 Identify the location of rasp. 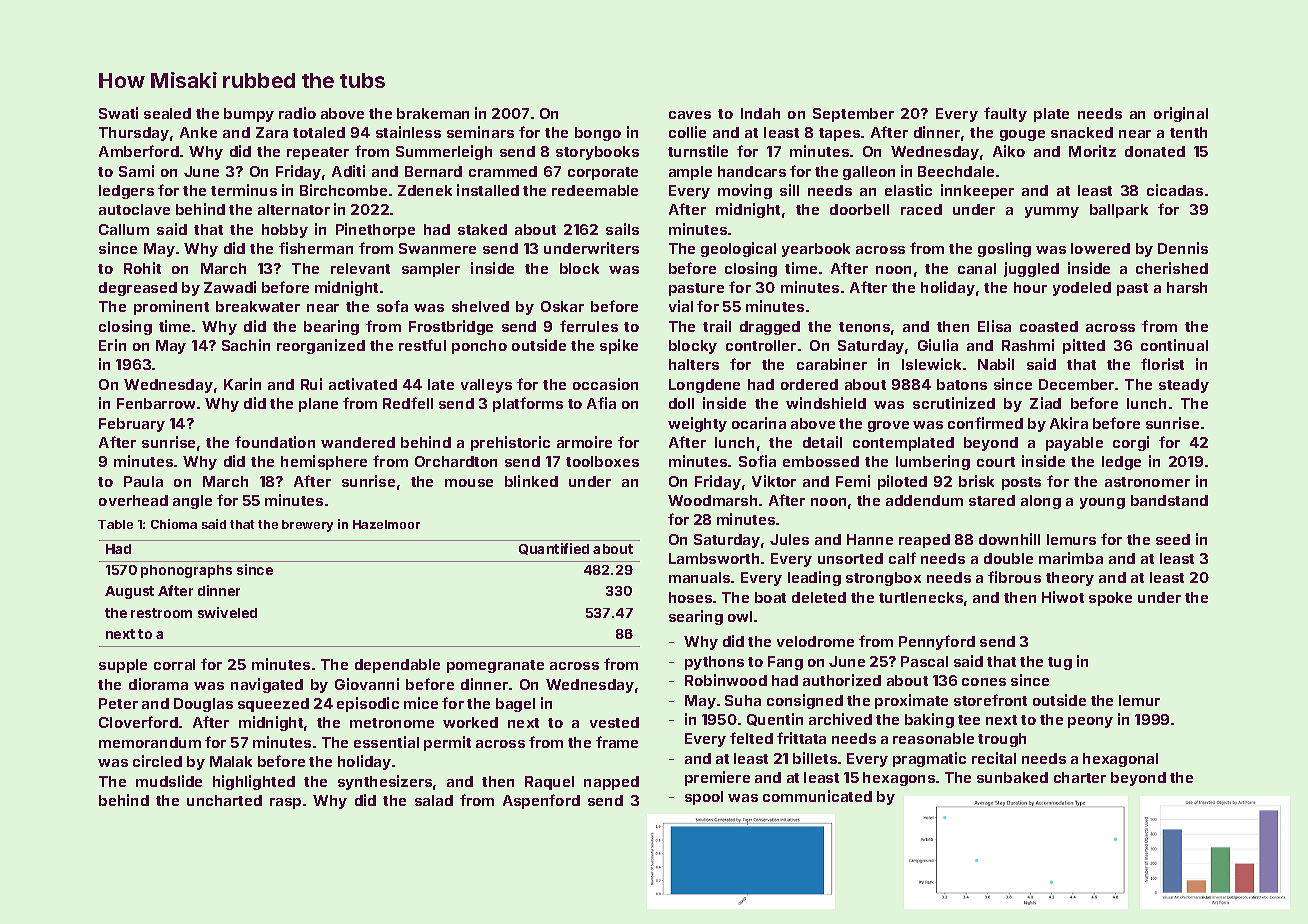
(285, 803).
